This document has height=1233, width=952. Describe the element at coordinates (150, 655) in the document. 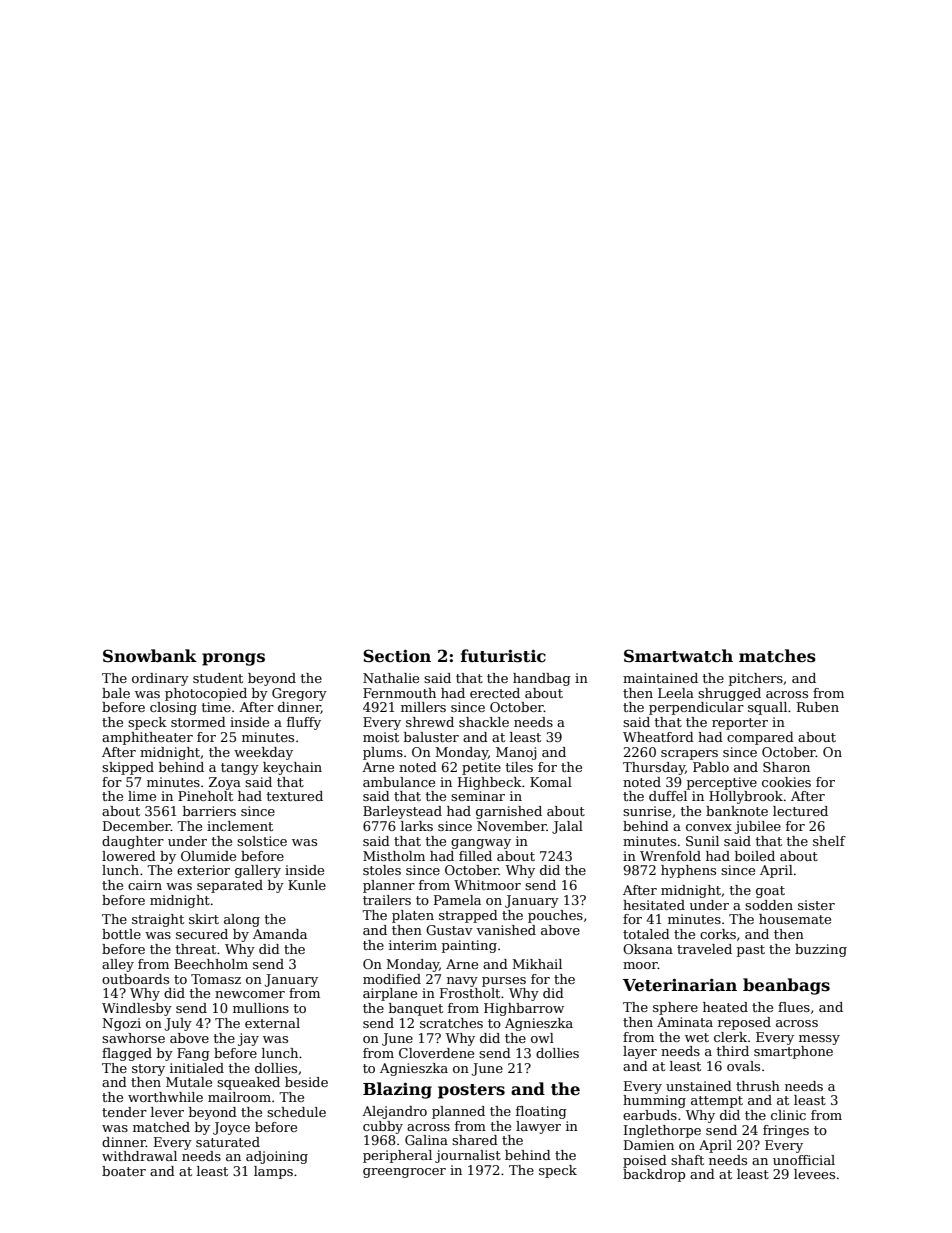

I see `Snowbank` at that location.
